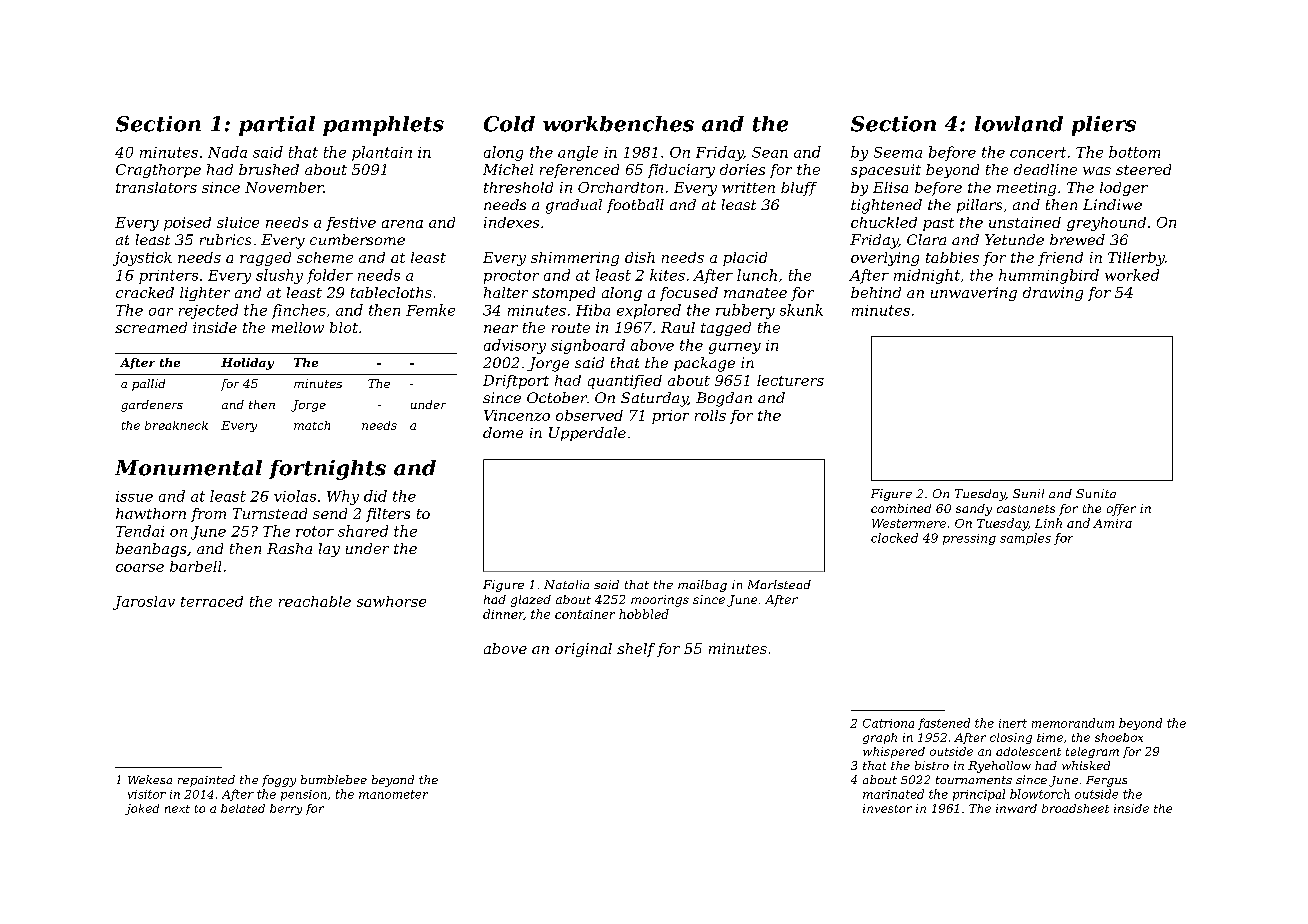  I want to click on Cragthorpe, so click(158, 171).
